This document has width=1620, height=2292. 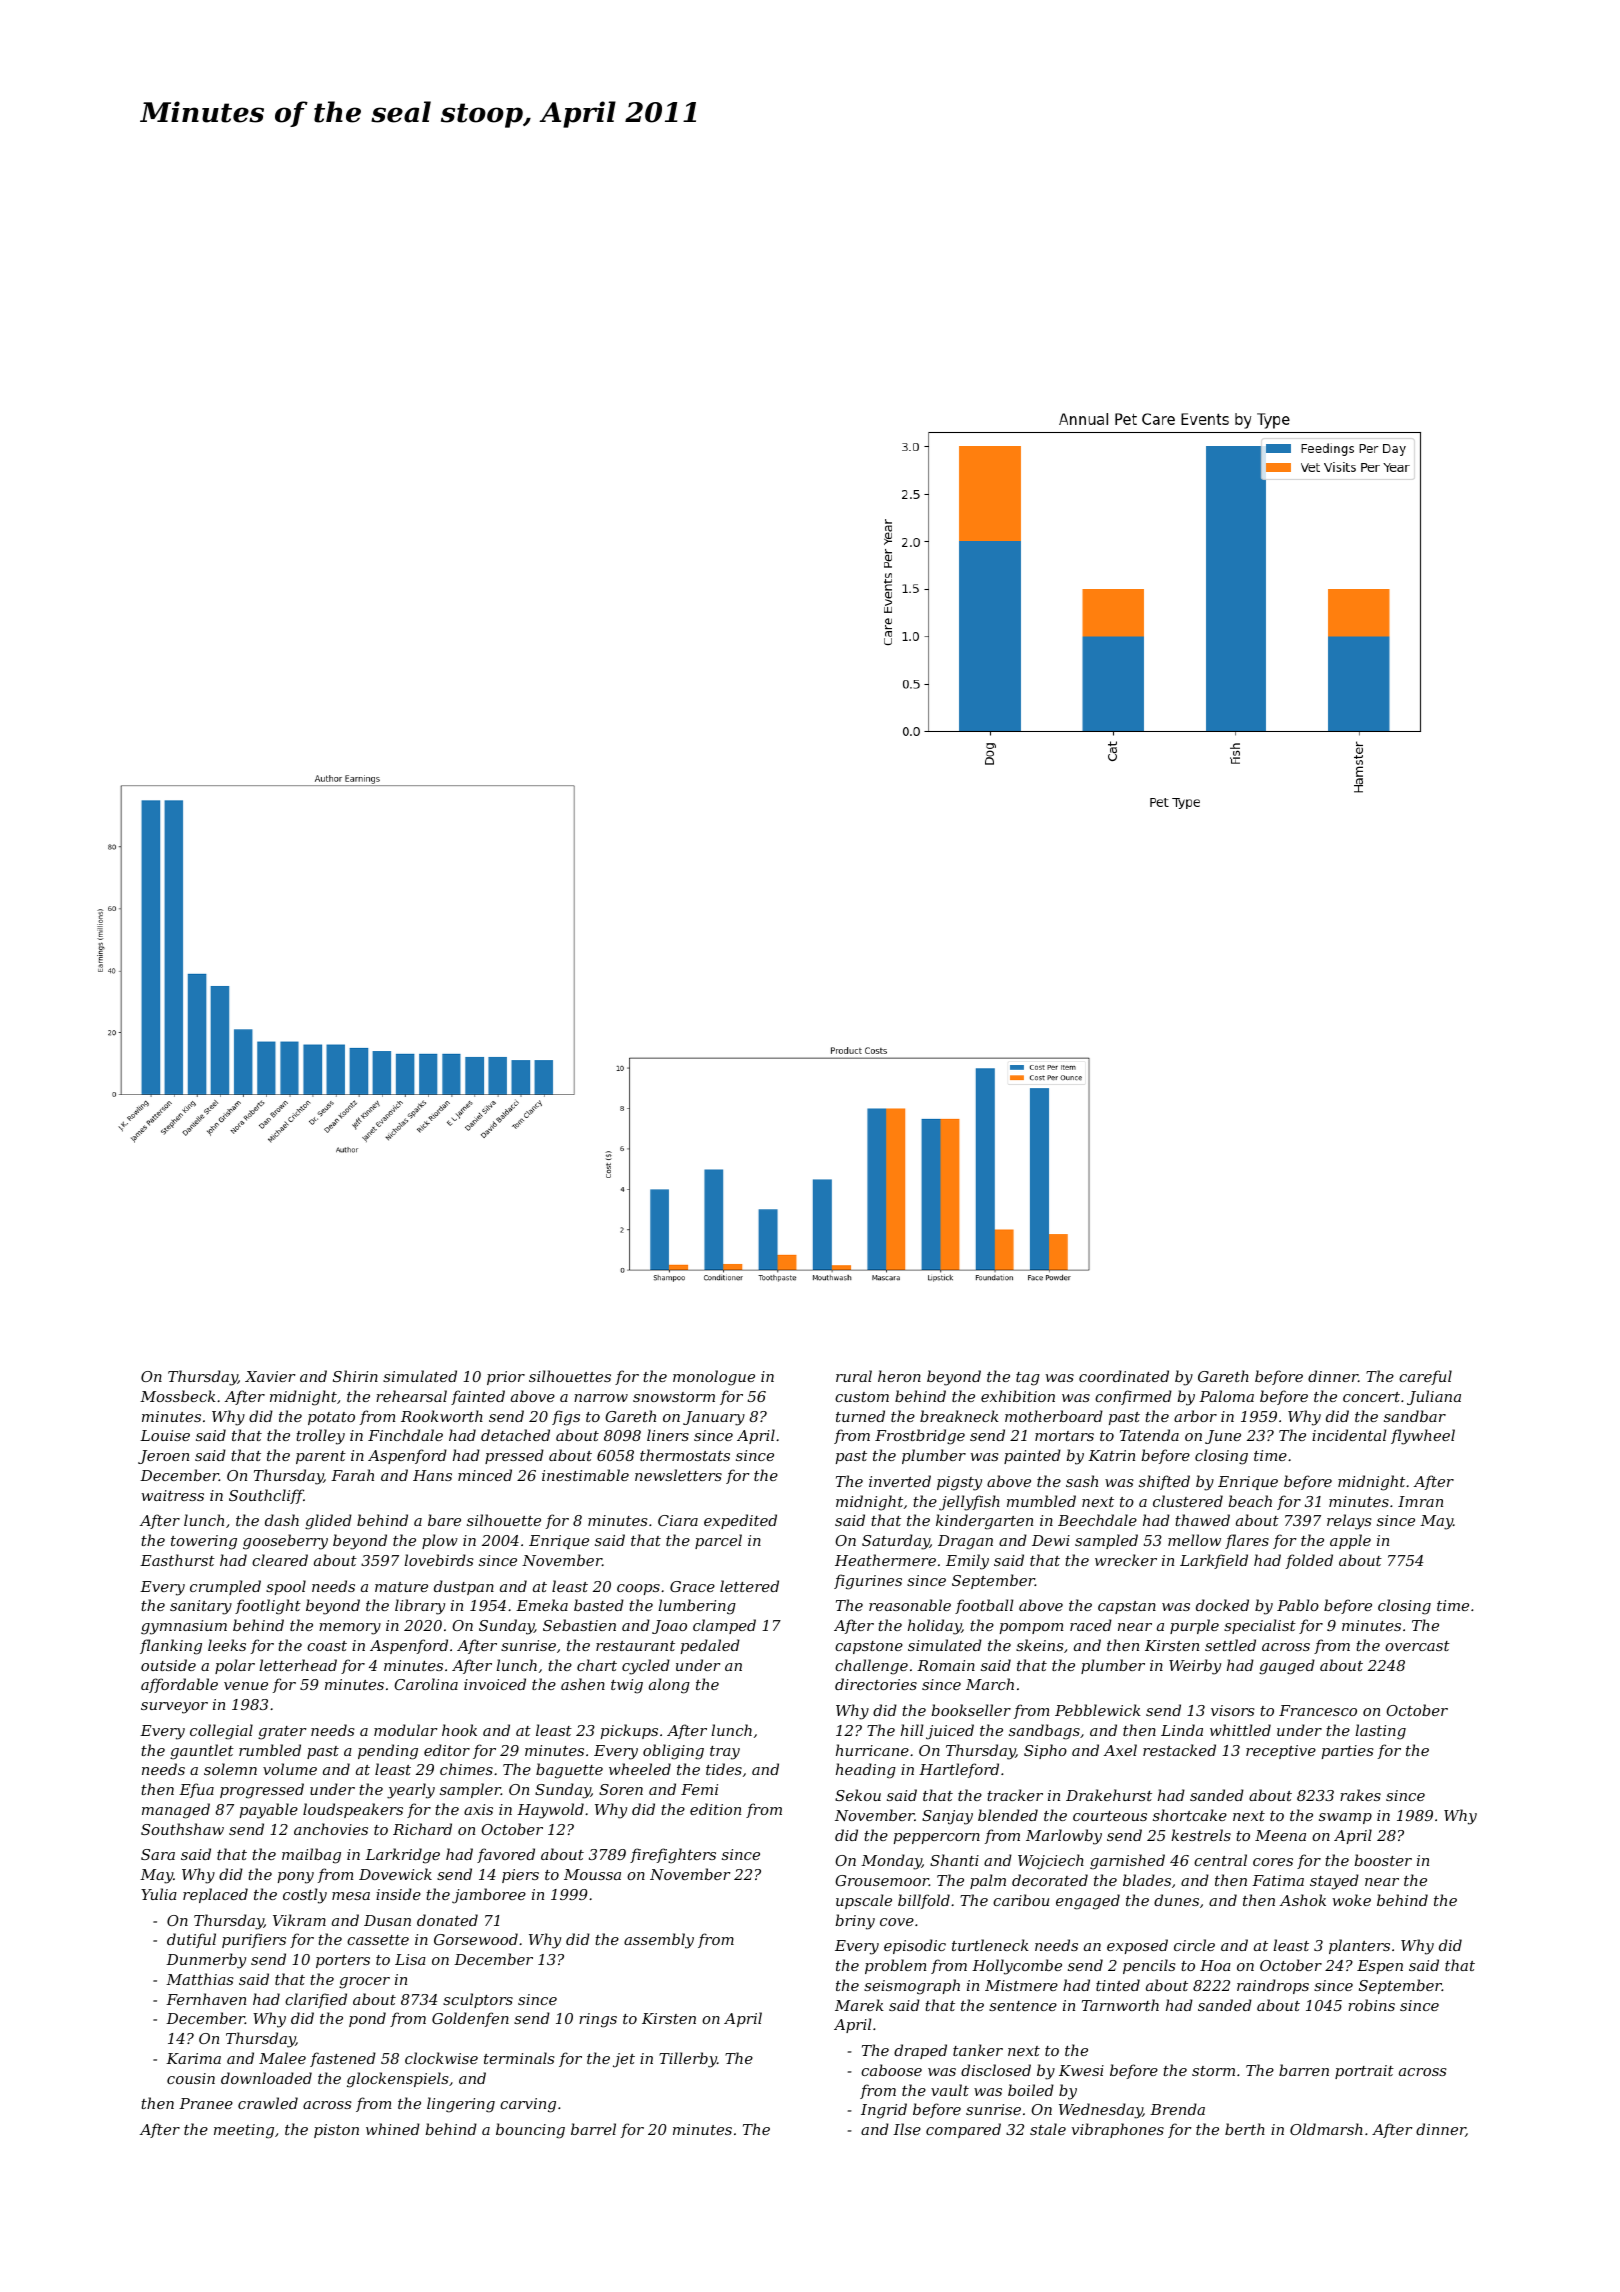 What do you see at coordinates (882, 1880) in the document?
I see `Grousemoor` at bounding box center [882, 1880].
